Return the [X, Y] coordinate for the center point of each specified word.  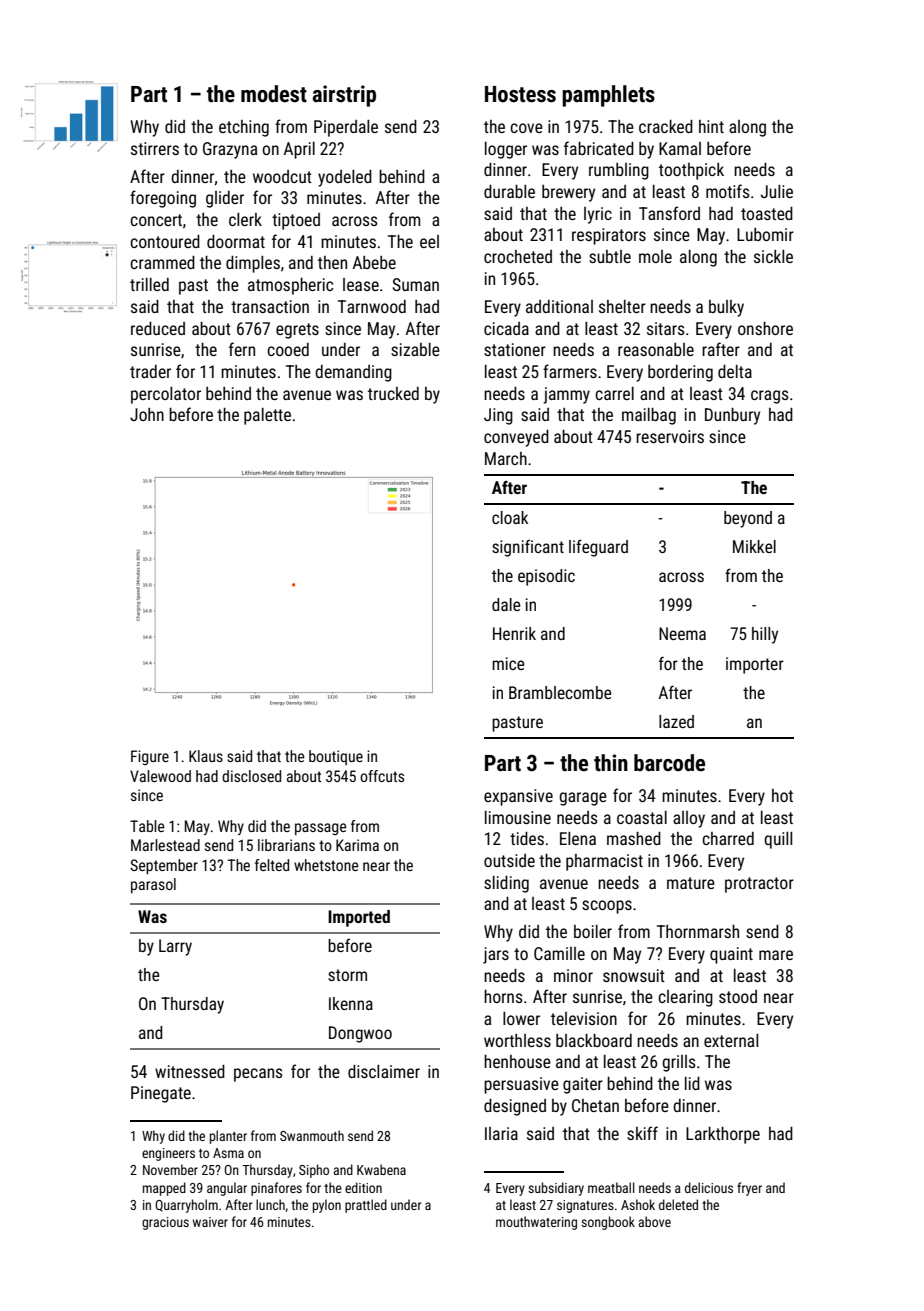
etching [244, 128]
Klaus [206, 756]
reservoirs [670, 436]
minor [573, 975]
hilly [765, 635]
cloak [510, 517]
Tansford [669, 213]
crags [770, 397]
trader [150, 371]
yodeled [345, 178]
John [147, 414]
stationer [515, 349]
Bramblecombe [560, 692]
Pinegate [161, 1094]
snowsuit [634, 975]
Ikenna [351, 1003]
